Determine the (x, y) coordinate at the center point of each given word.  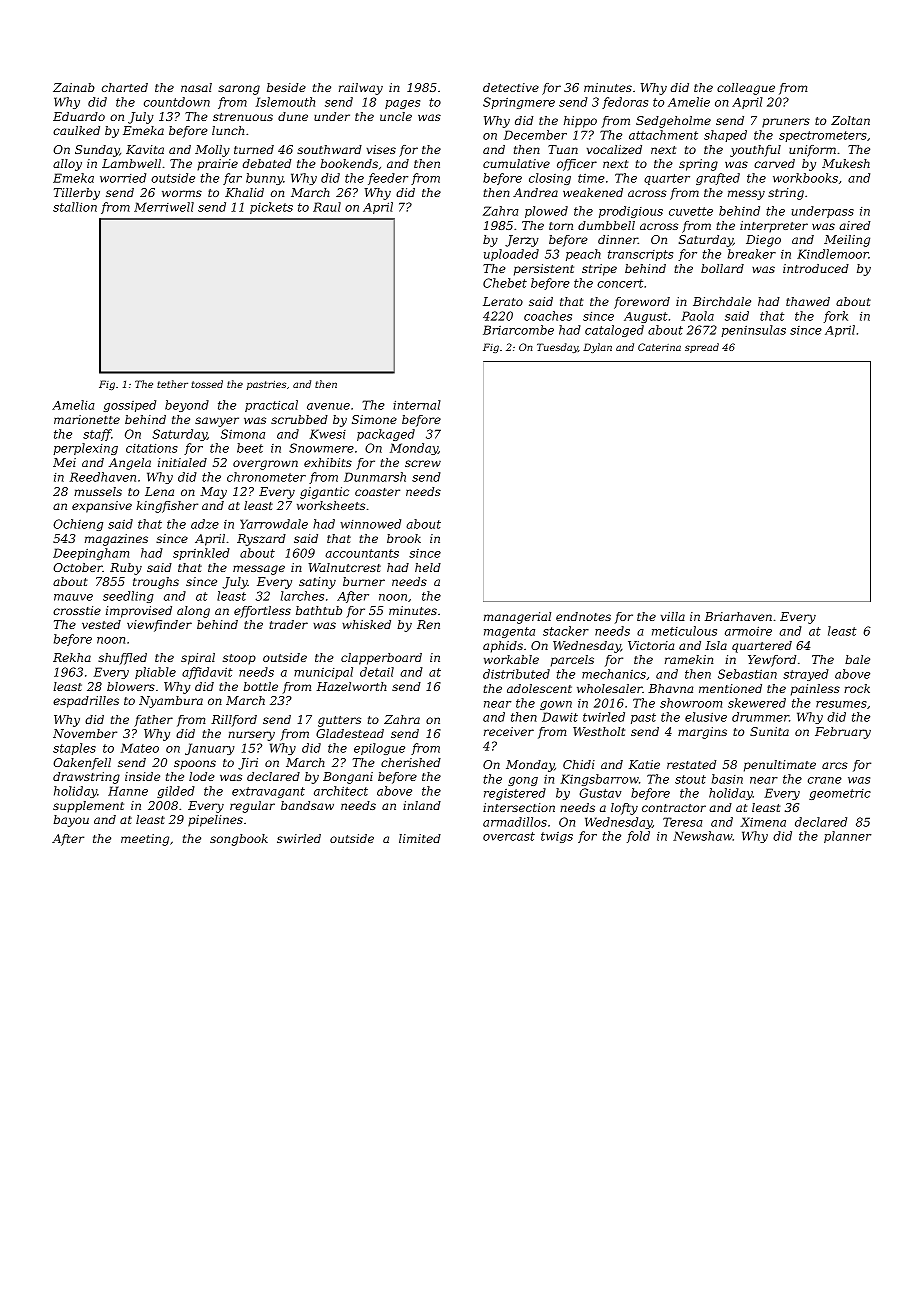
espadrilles (86, 702)
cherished (411, 762)
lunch (228, 130)
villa (673, 616)
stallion (75, 207)
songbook (239, 840)
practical (271, 406)
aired (854, 225)
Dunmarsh (375, 477)
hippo (580, 122)
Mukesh (846, 163)
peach (583, 255)
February (843, 733)
